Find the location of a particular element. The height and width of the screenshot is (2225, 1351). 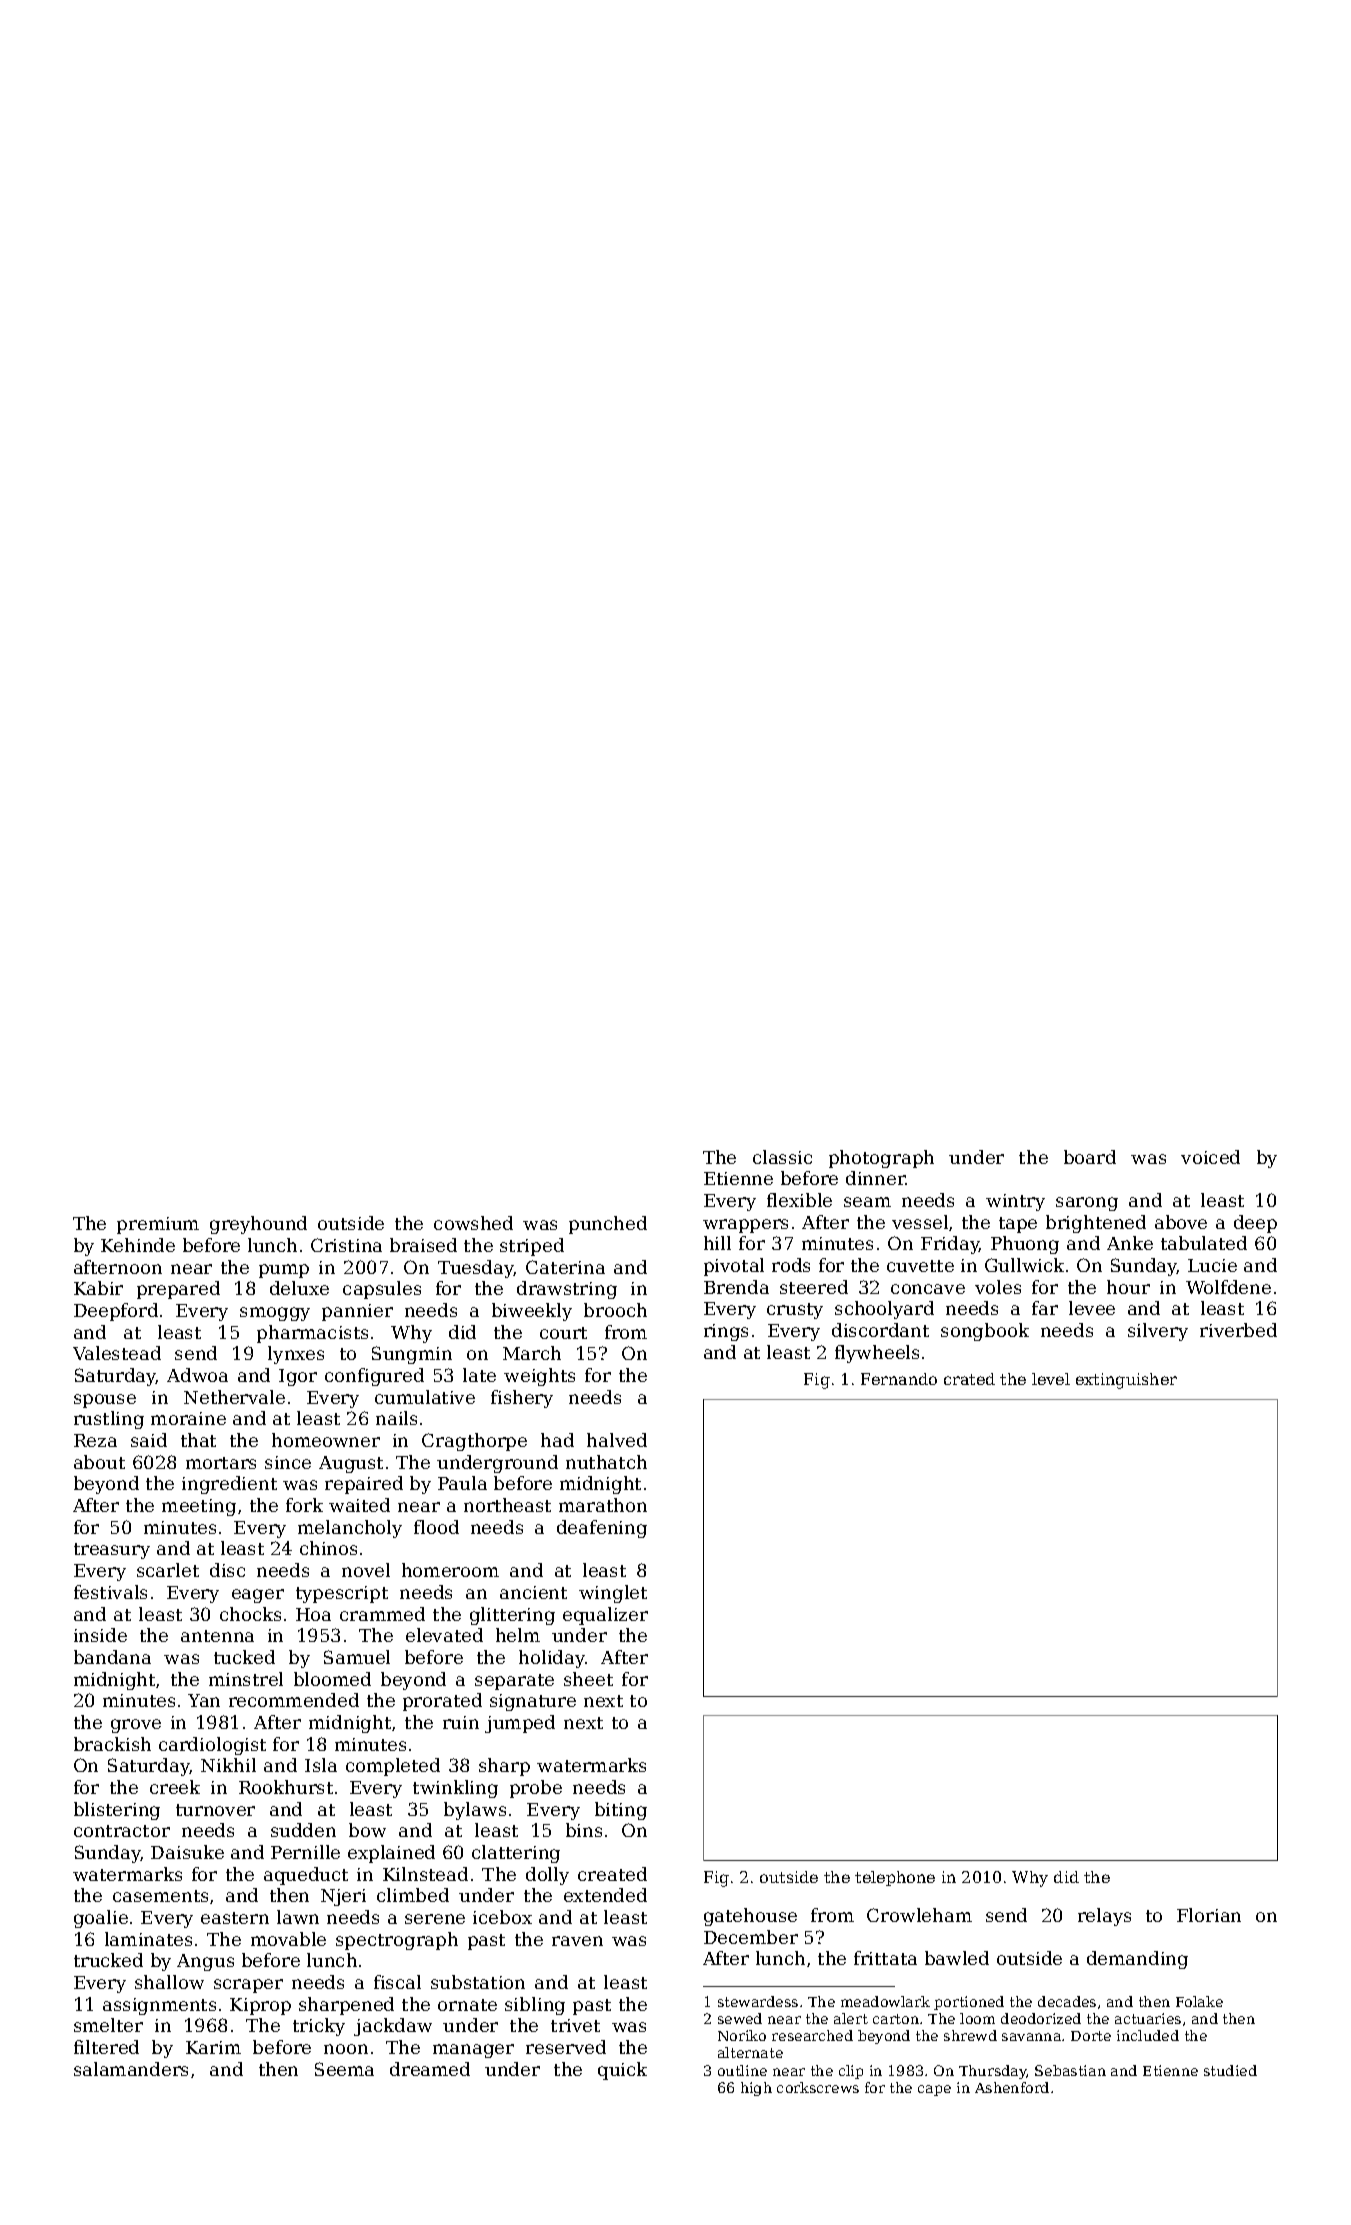

dreamed is located at coordinates (430, 2069).
